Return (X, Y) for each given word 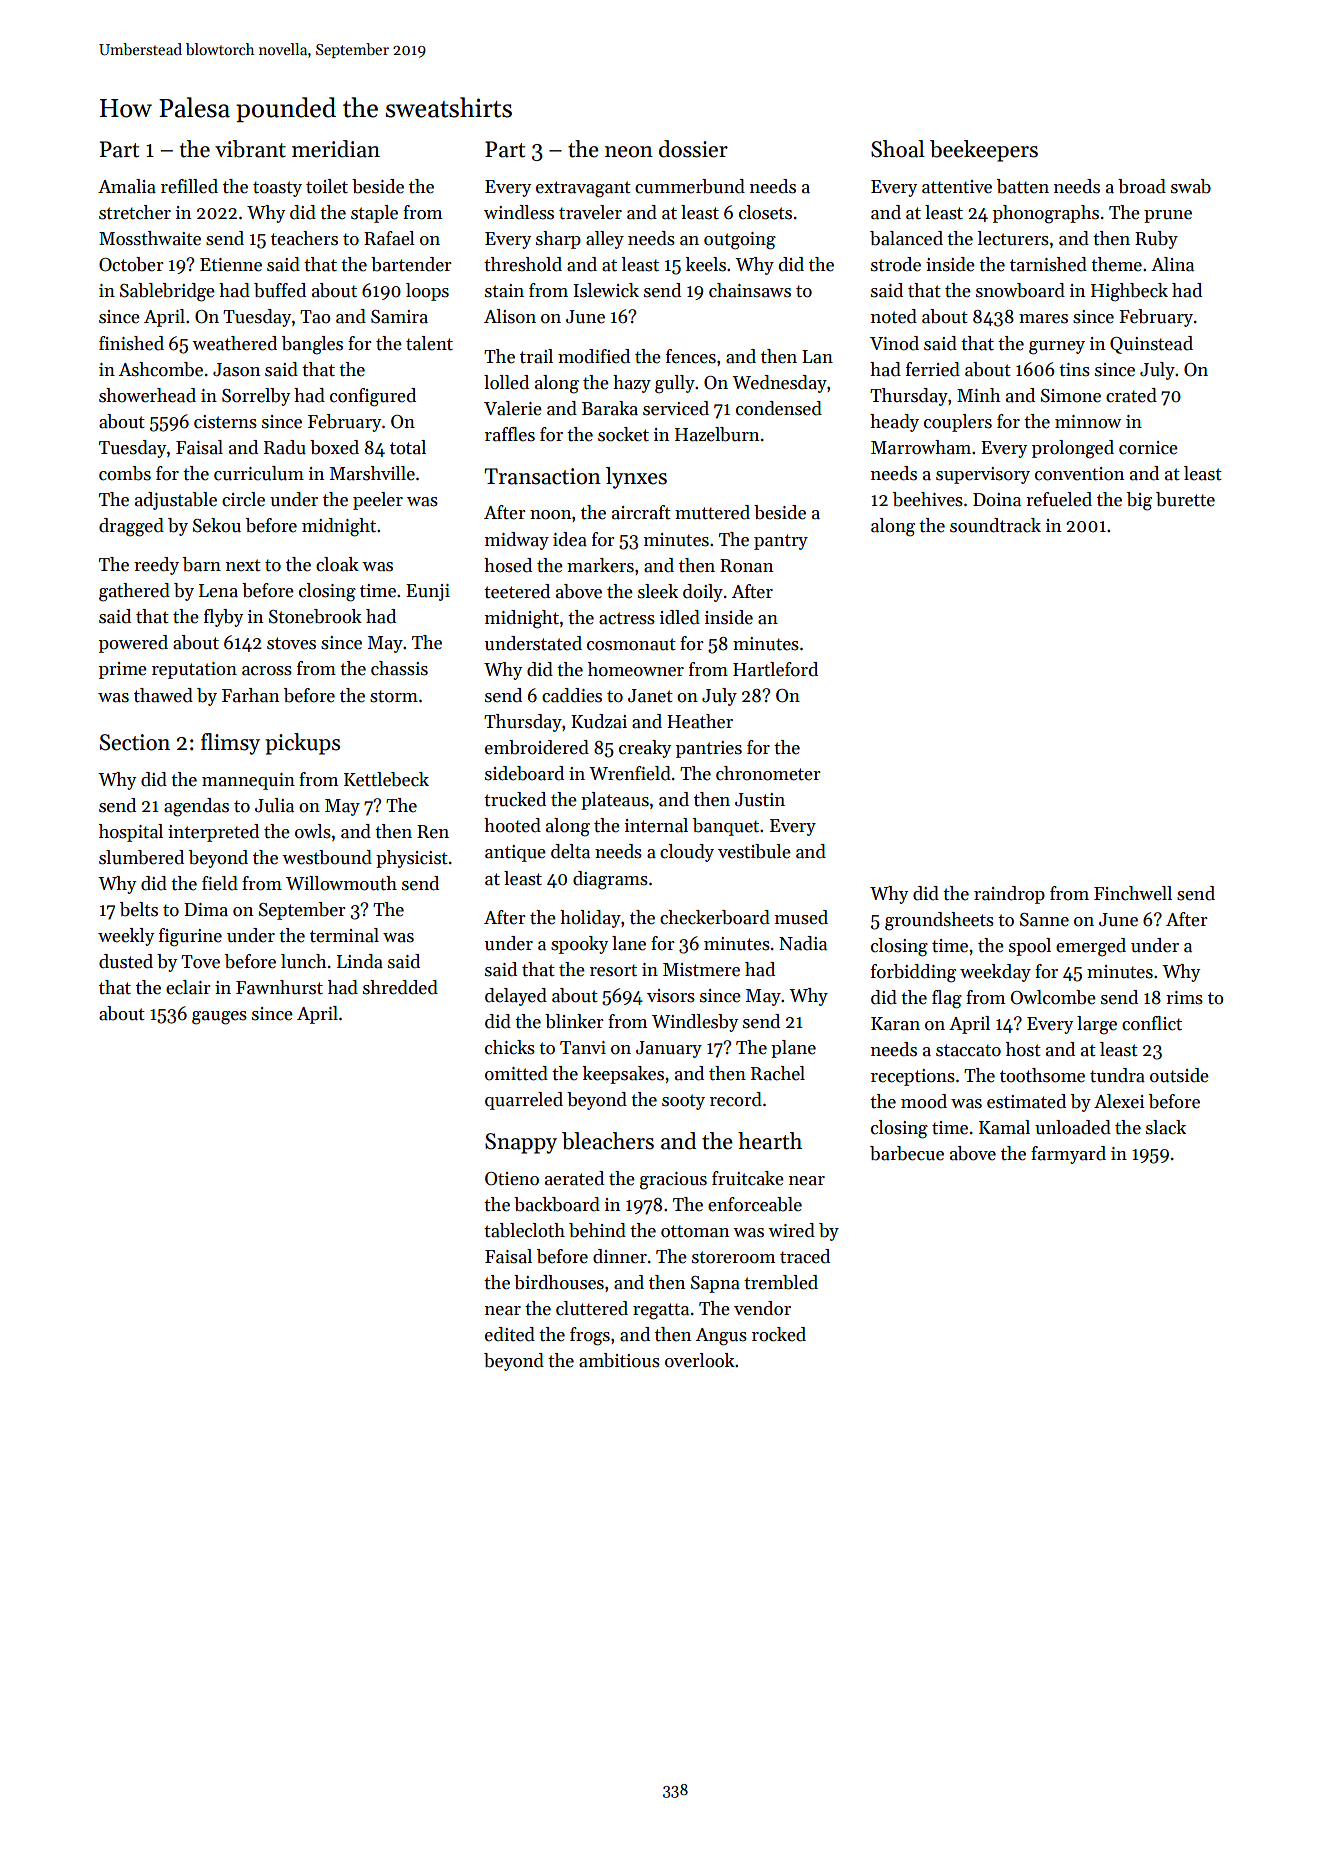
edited (510, 1334)
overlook (700, 1360)
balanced (906, 238)
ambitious (619, 1360)
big (1139, 501)
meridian (336, 149)
